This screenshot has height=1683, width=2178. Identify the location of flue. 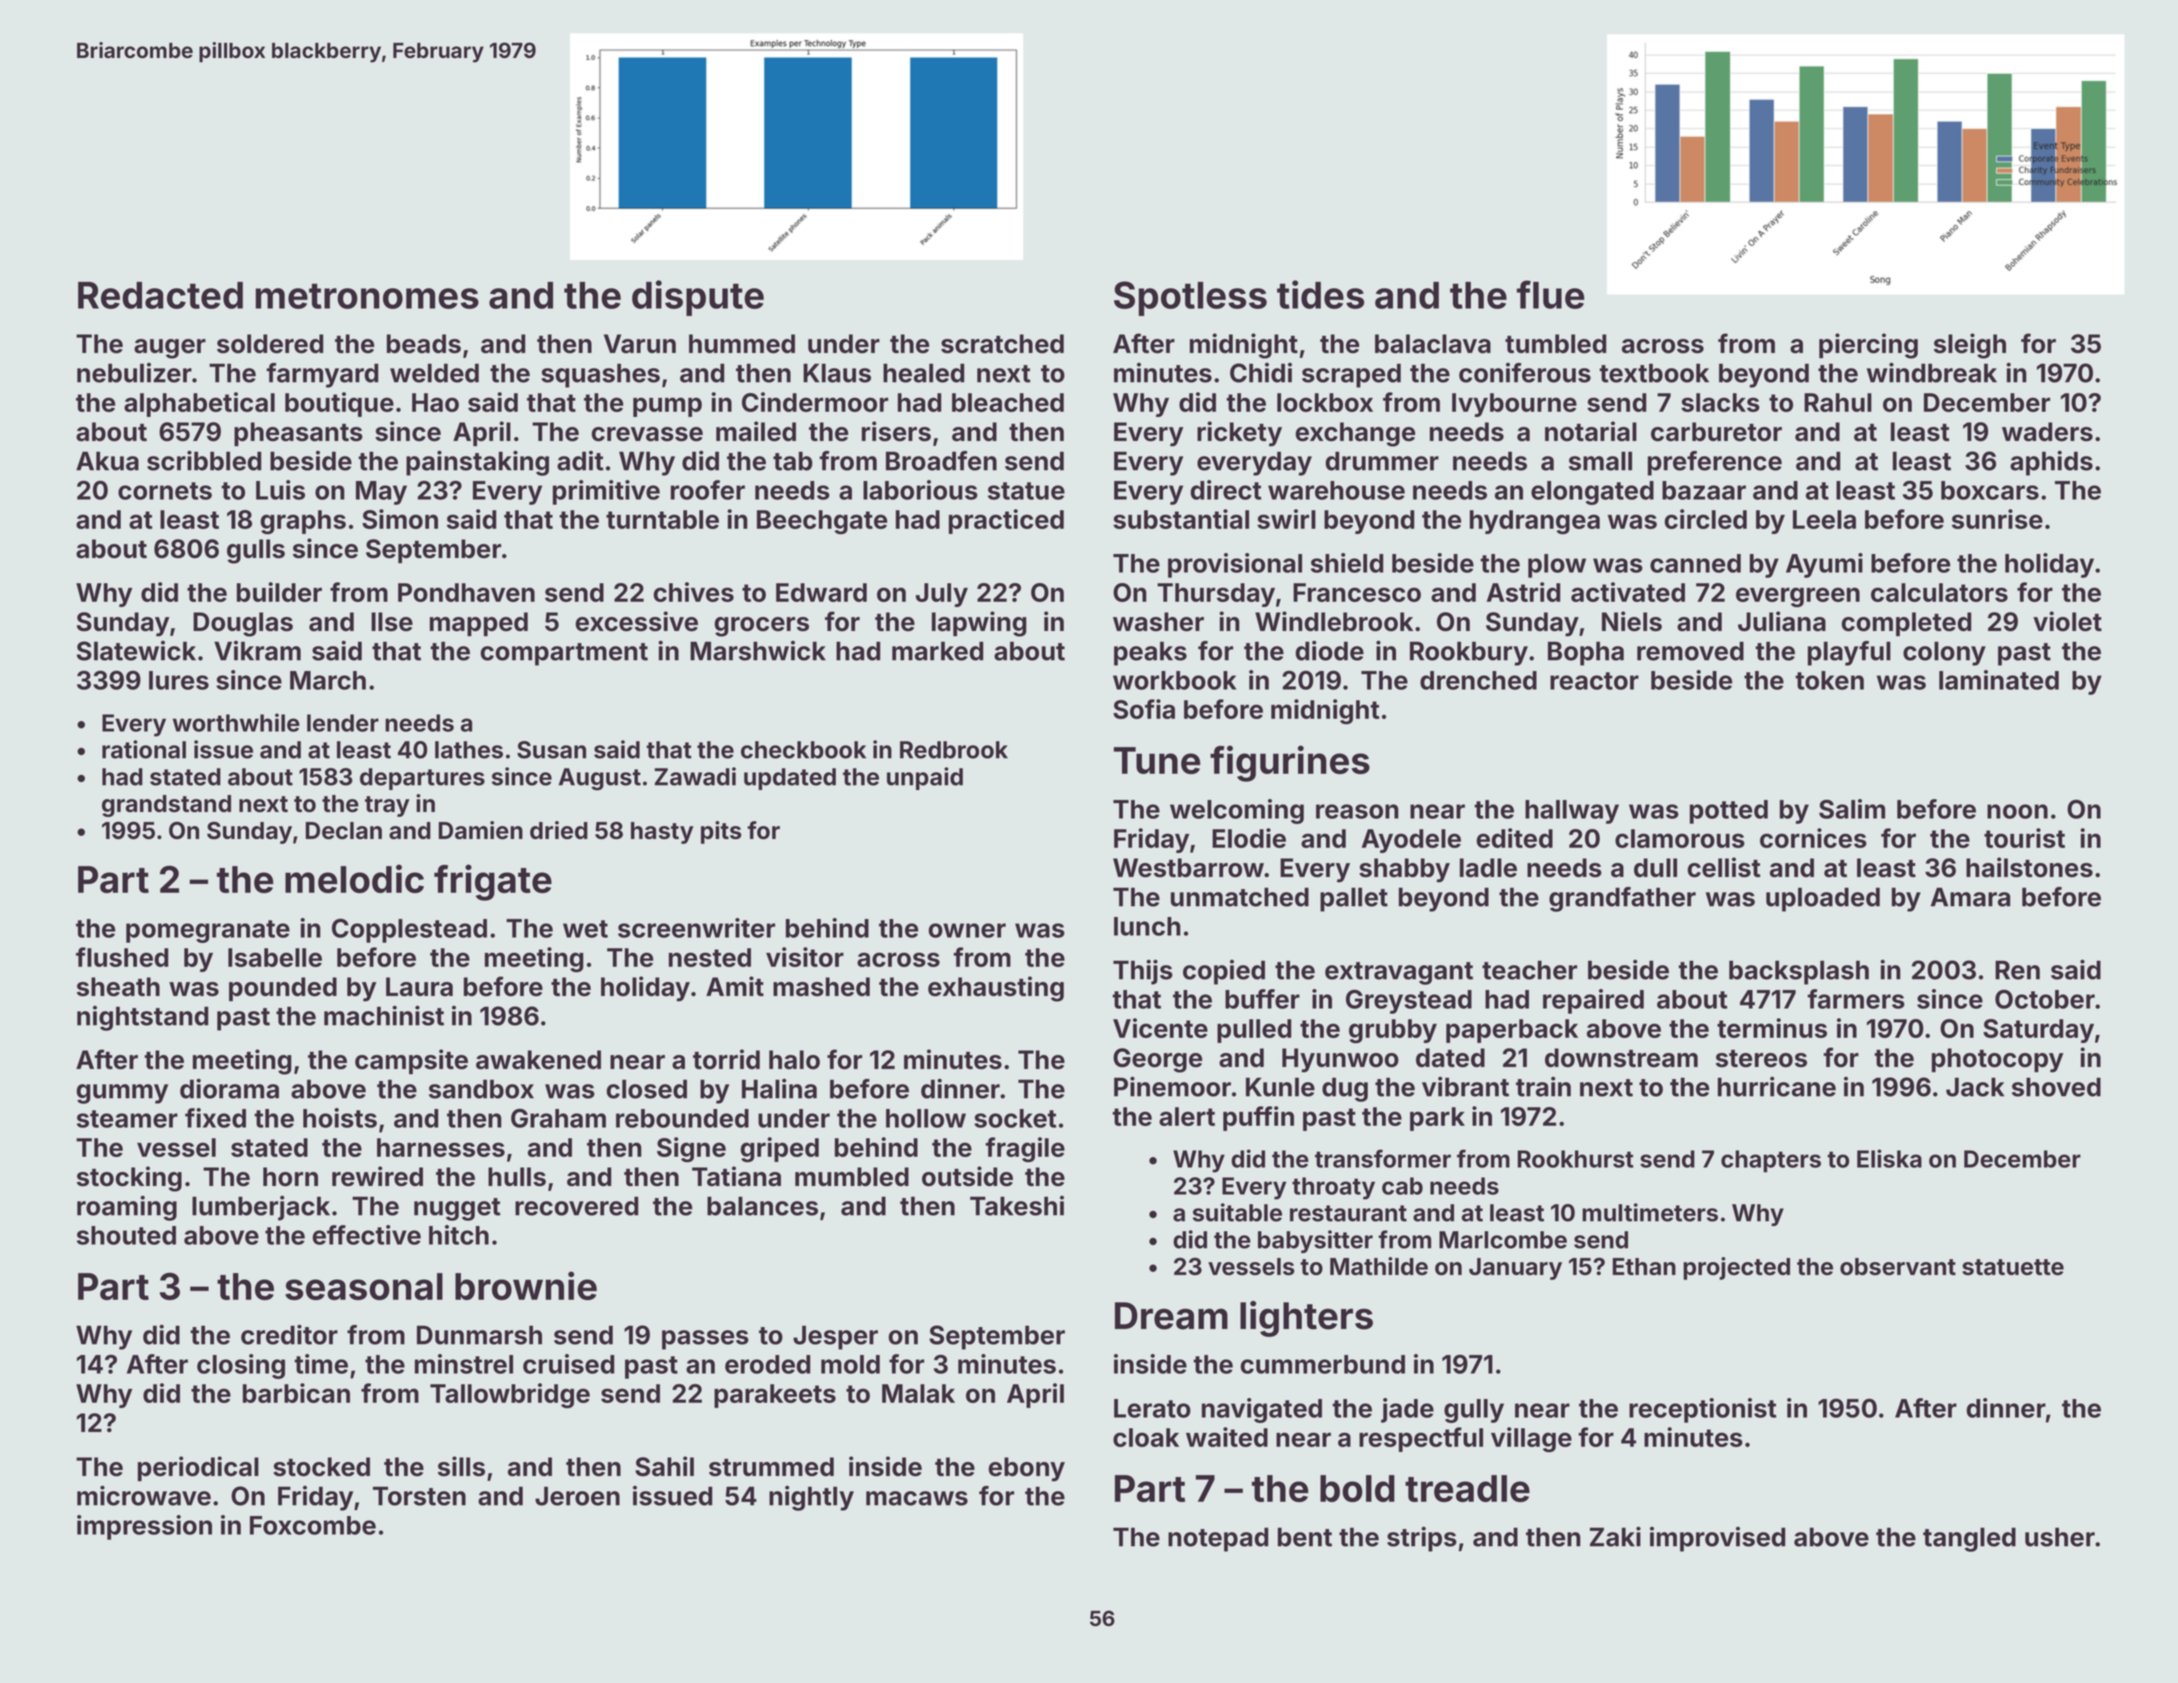
(1550, 294).
